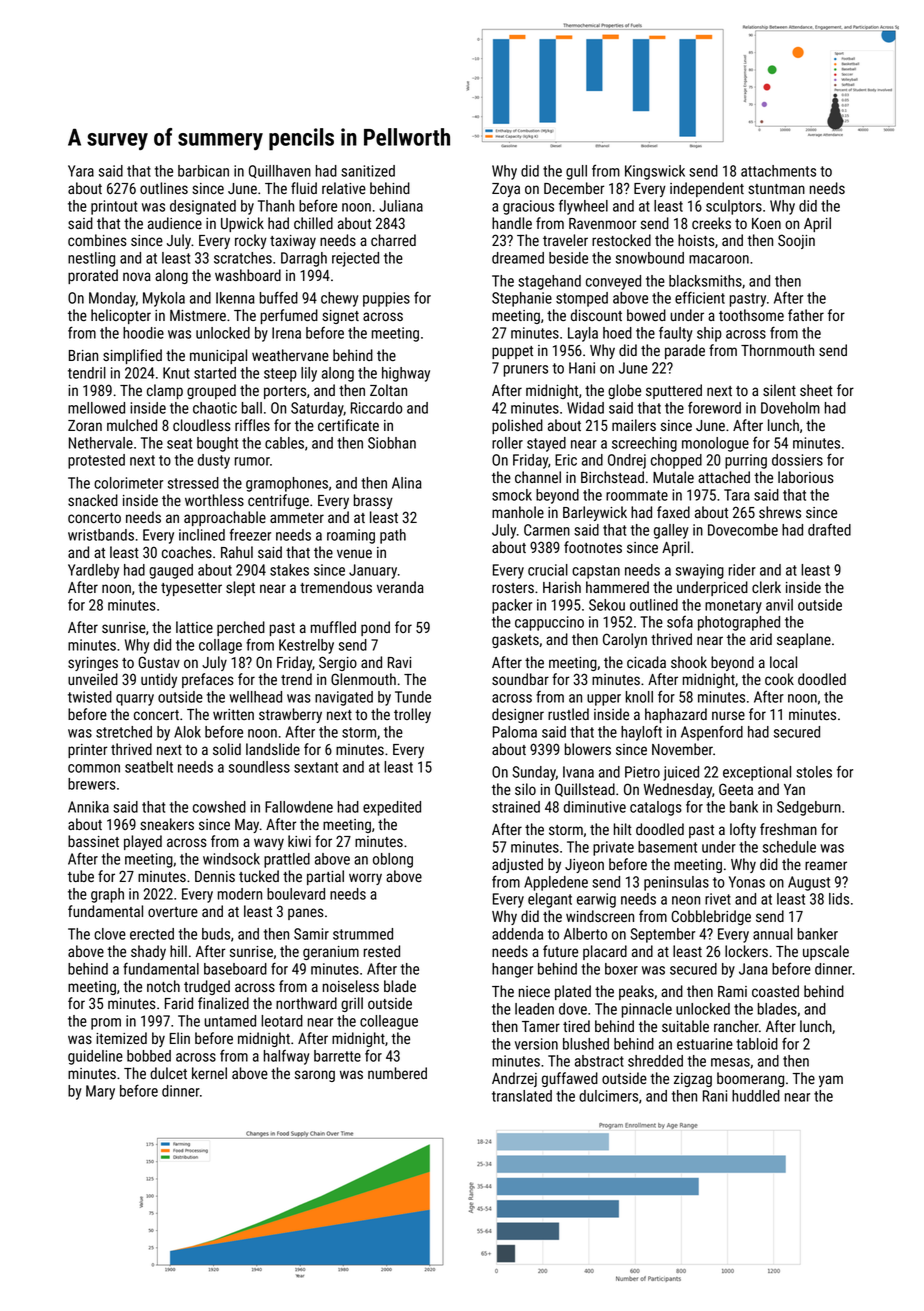 The width and height of the image is (924, 1311). I want to click on Carmen, so click(547, 530).
